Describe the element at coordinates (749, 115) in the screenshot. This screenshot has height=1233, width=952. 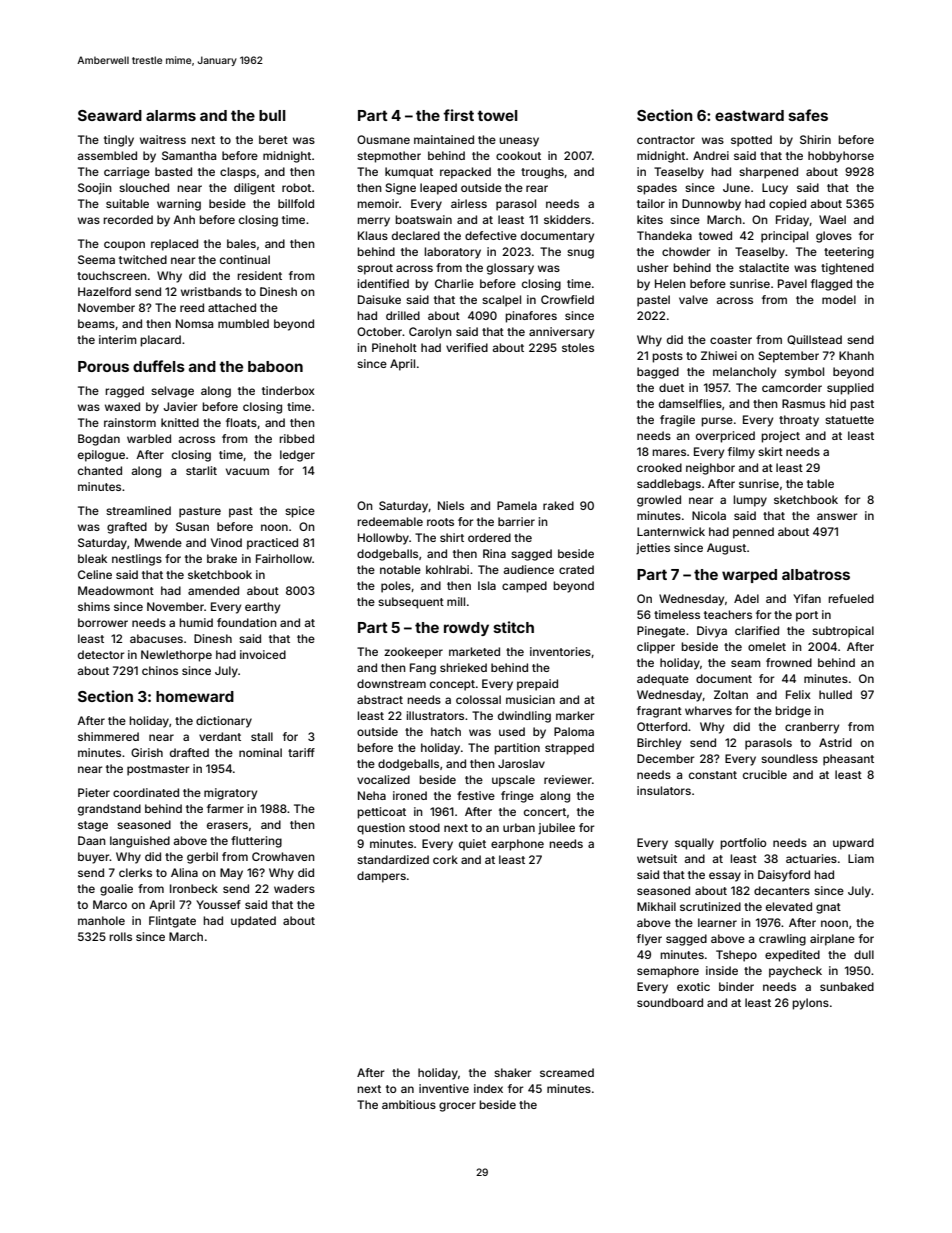
I see `eastward` at that location.
